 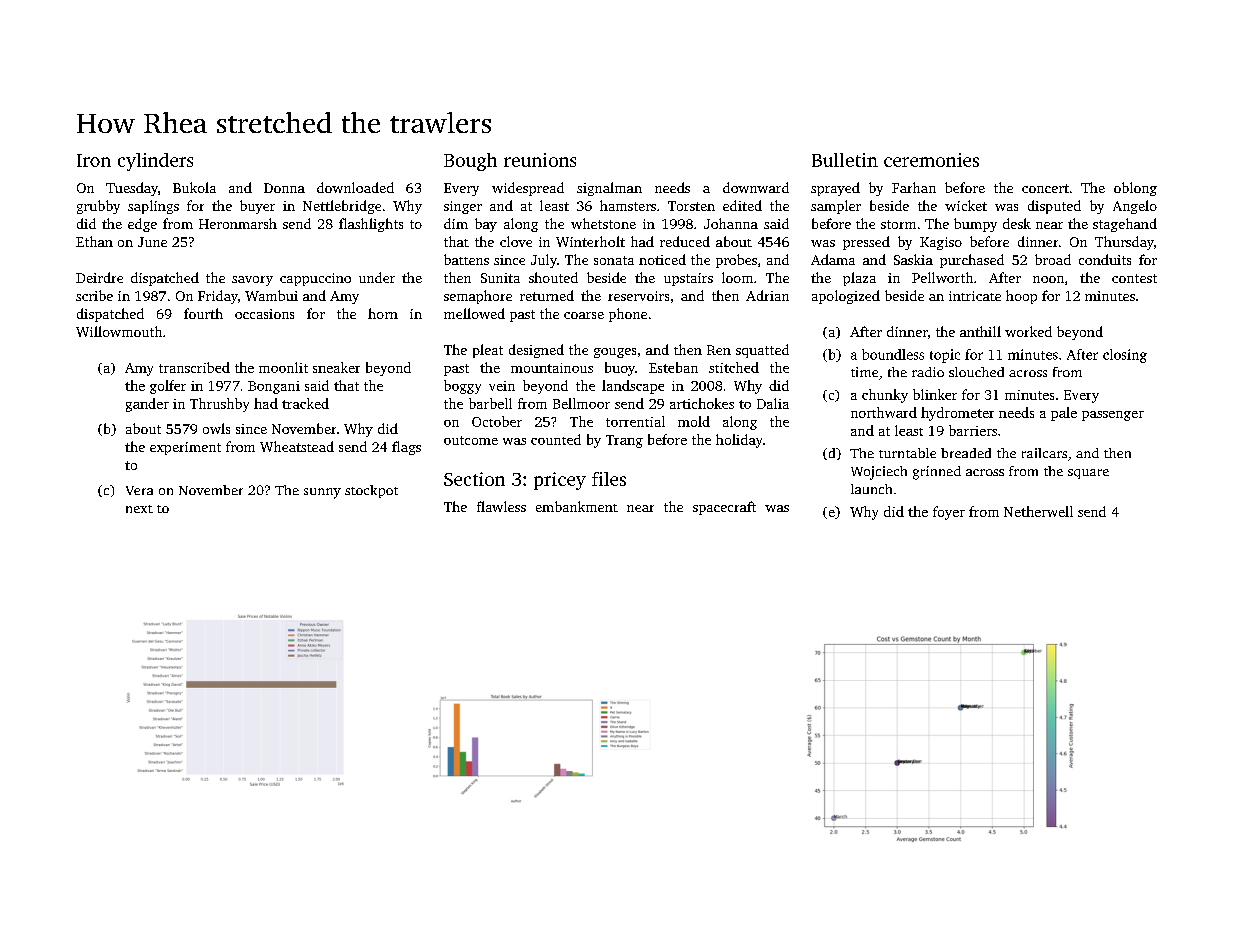 I want to click on ceremonies, so click(x=931, y=160).
